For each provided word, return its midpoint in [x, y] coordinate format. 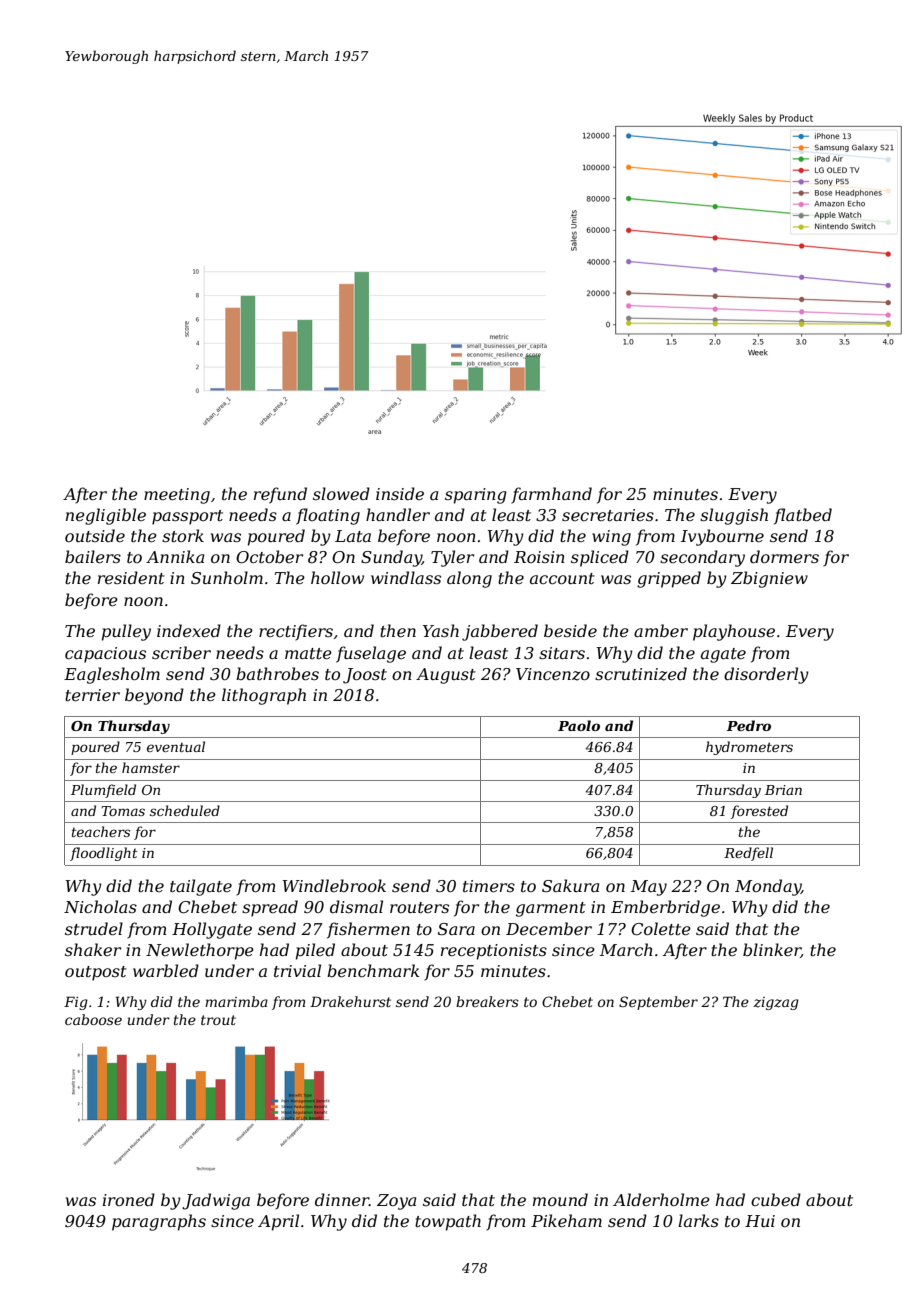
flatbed [803, 516]
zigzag [776, 1003]
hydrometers [749, 748]
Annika [175, 556]
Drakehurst [350, 1001]
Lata [353, 536]
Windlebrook [334, 885]
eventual [176, 746]
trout [218, 1020]
